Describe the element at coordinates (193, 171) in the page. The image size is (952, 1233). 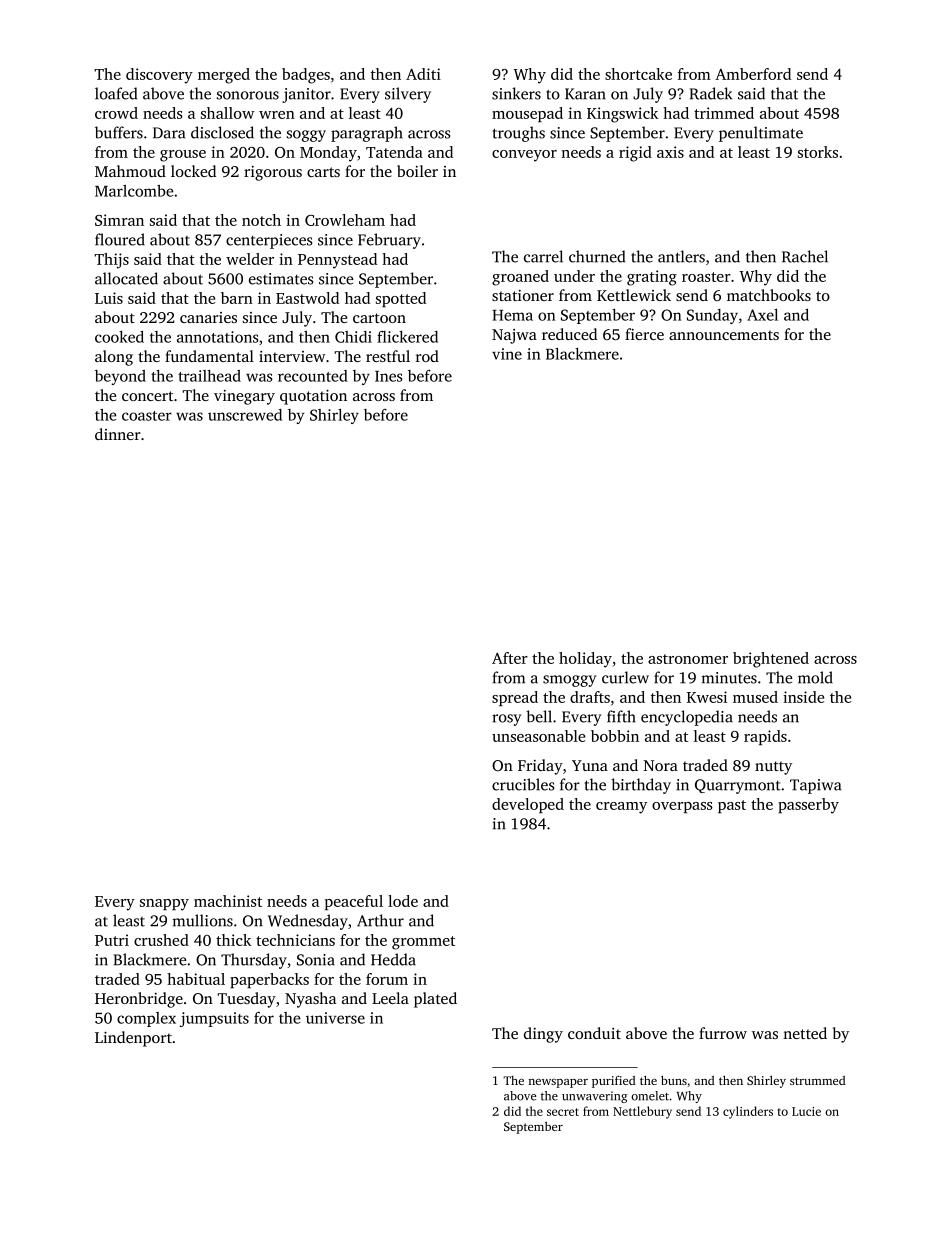
I see `locked` at that location.
